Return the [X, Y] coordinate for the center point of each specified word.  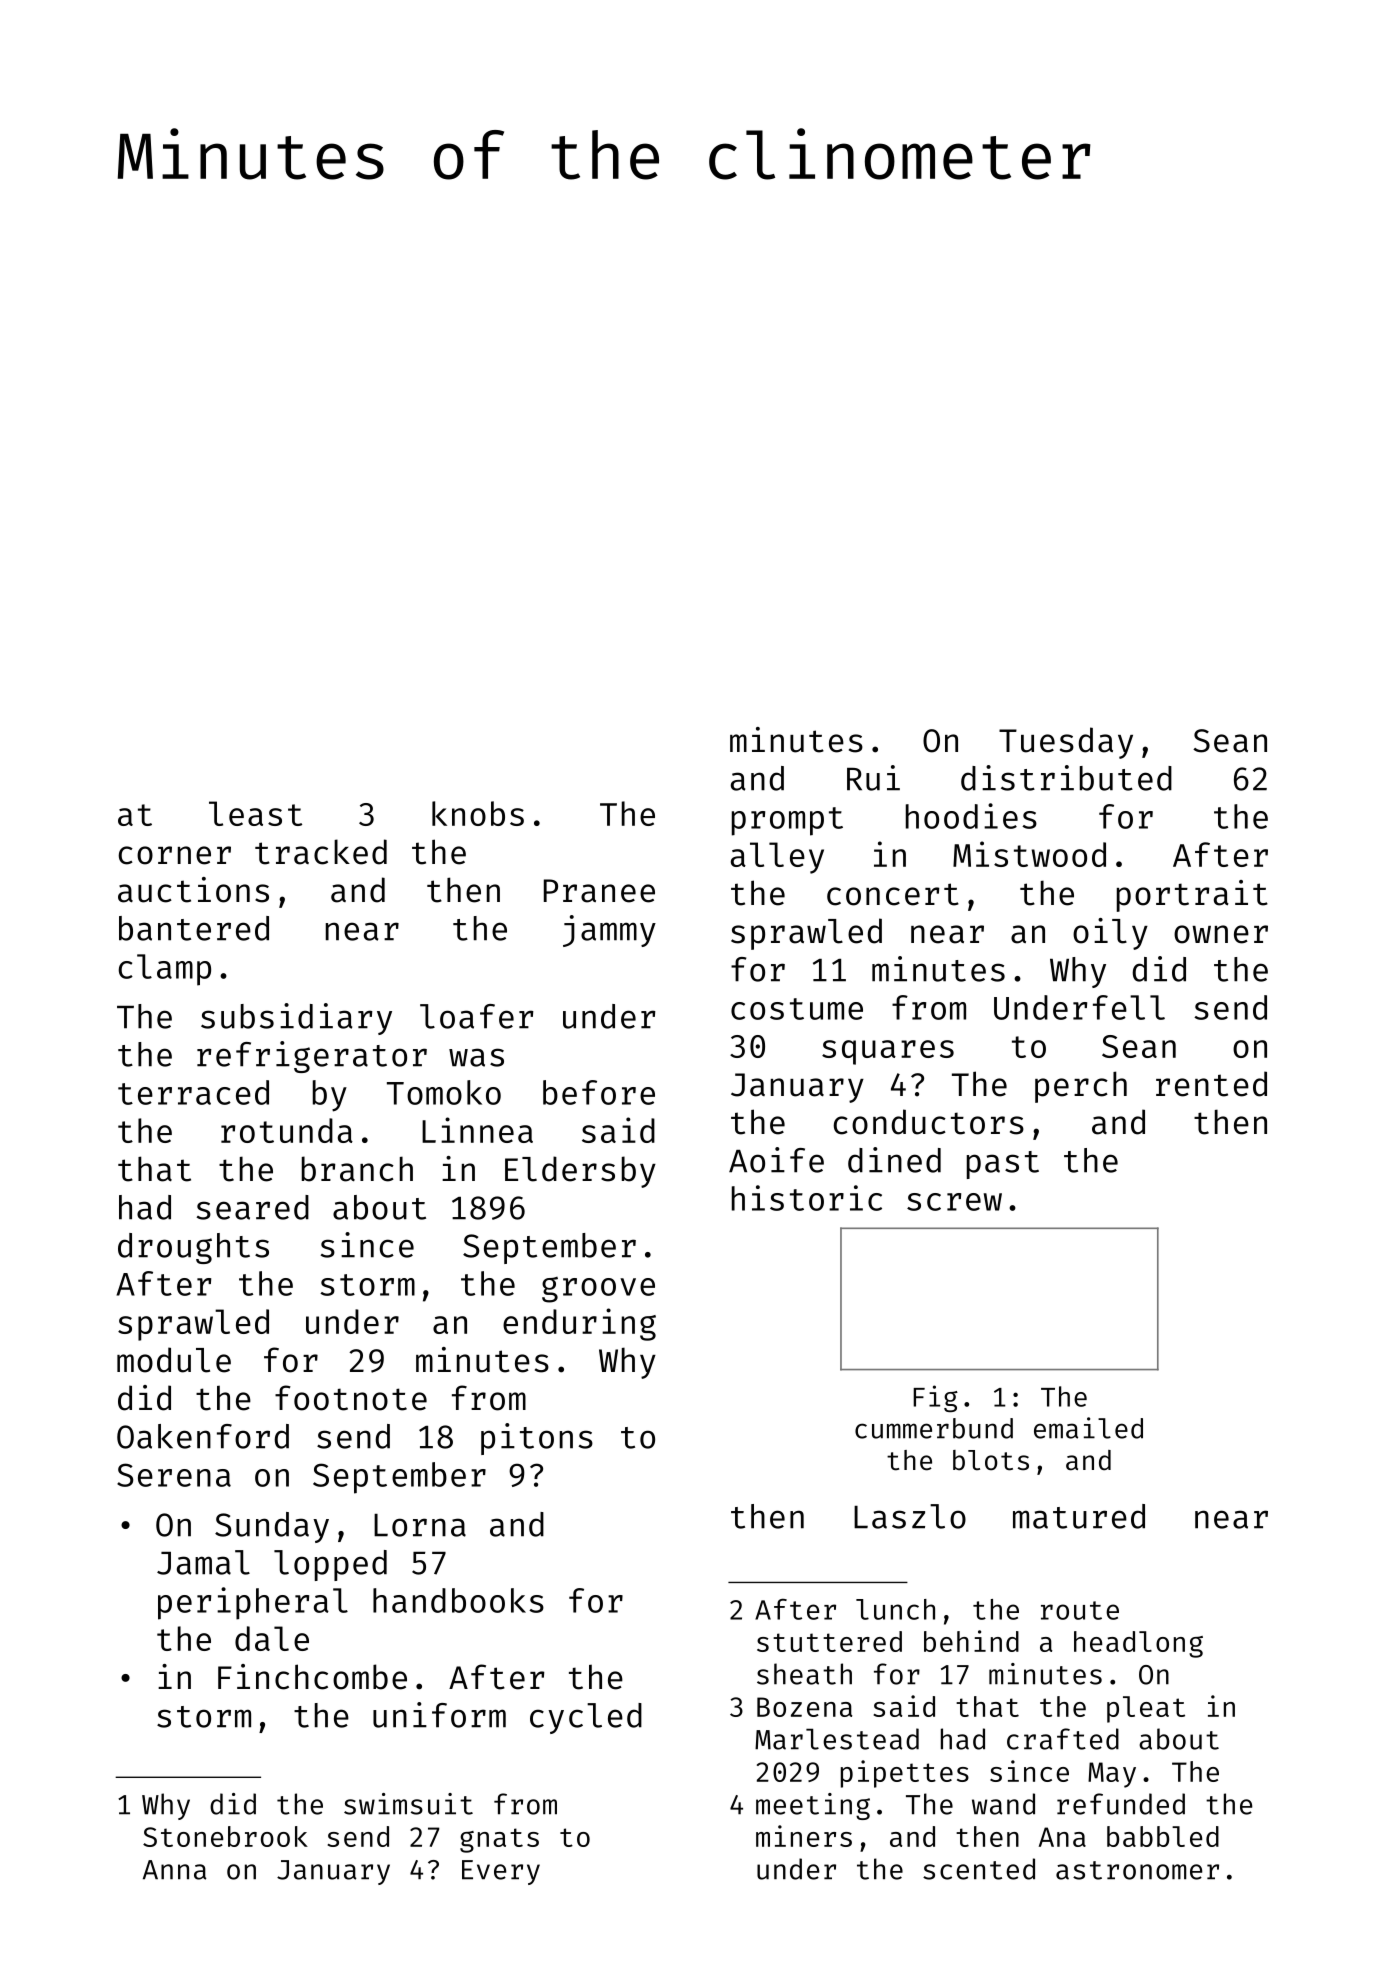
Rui [873, 778]
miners [804, 1836]
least [255, 813]
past [1003, 1165]
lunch [895, 1609]
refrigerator [312, 1057]
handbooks [458, 1600]
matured [1079, 1516]
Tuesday [1066, 743]
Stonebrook [225, 1836]
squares [888, 1052]
